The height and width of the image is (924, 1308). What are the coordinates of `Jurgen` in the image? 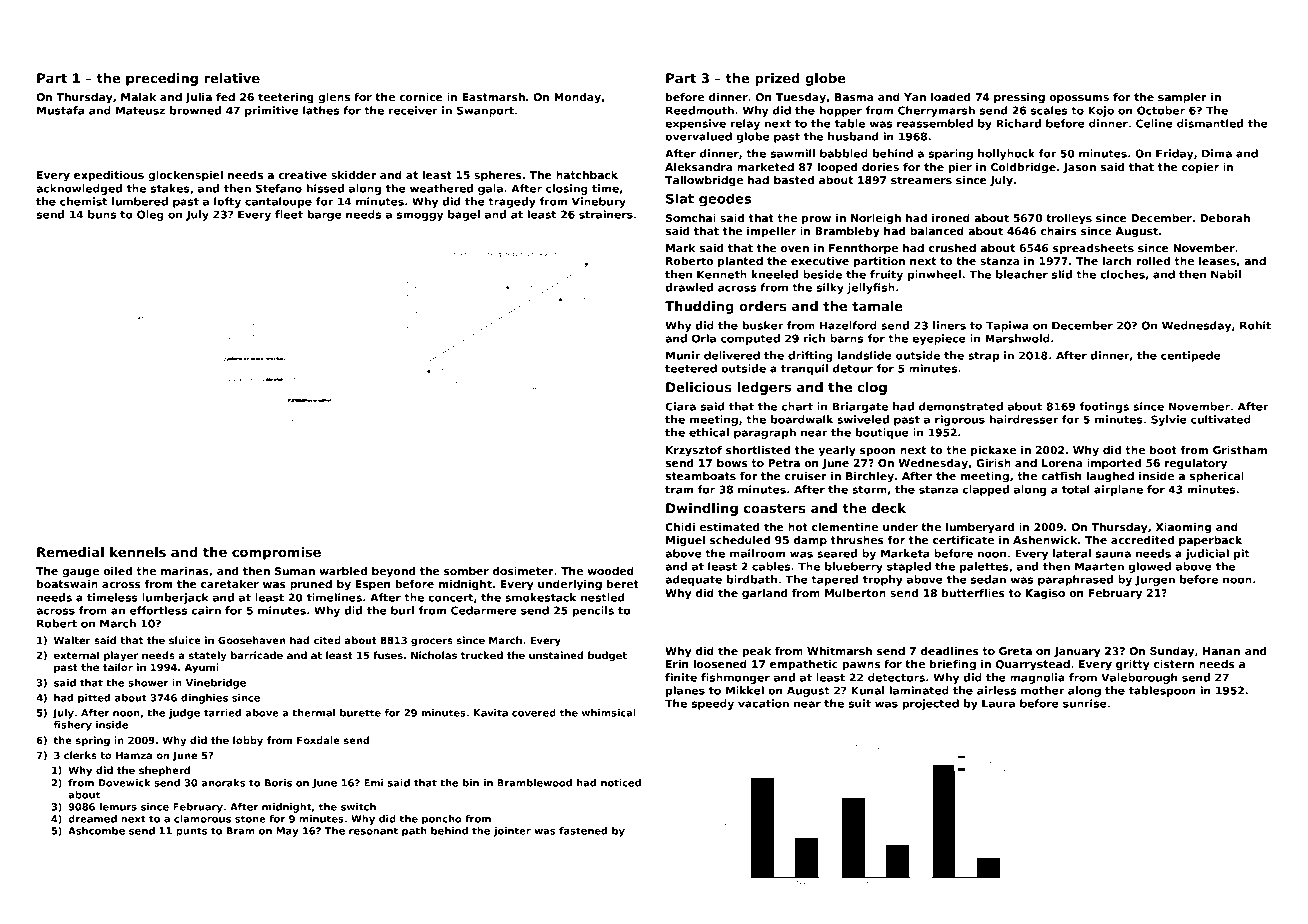 It's located at (1155, 580).
